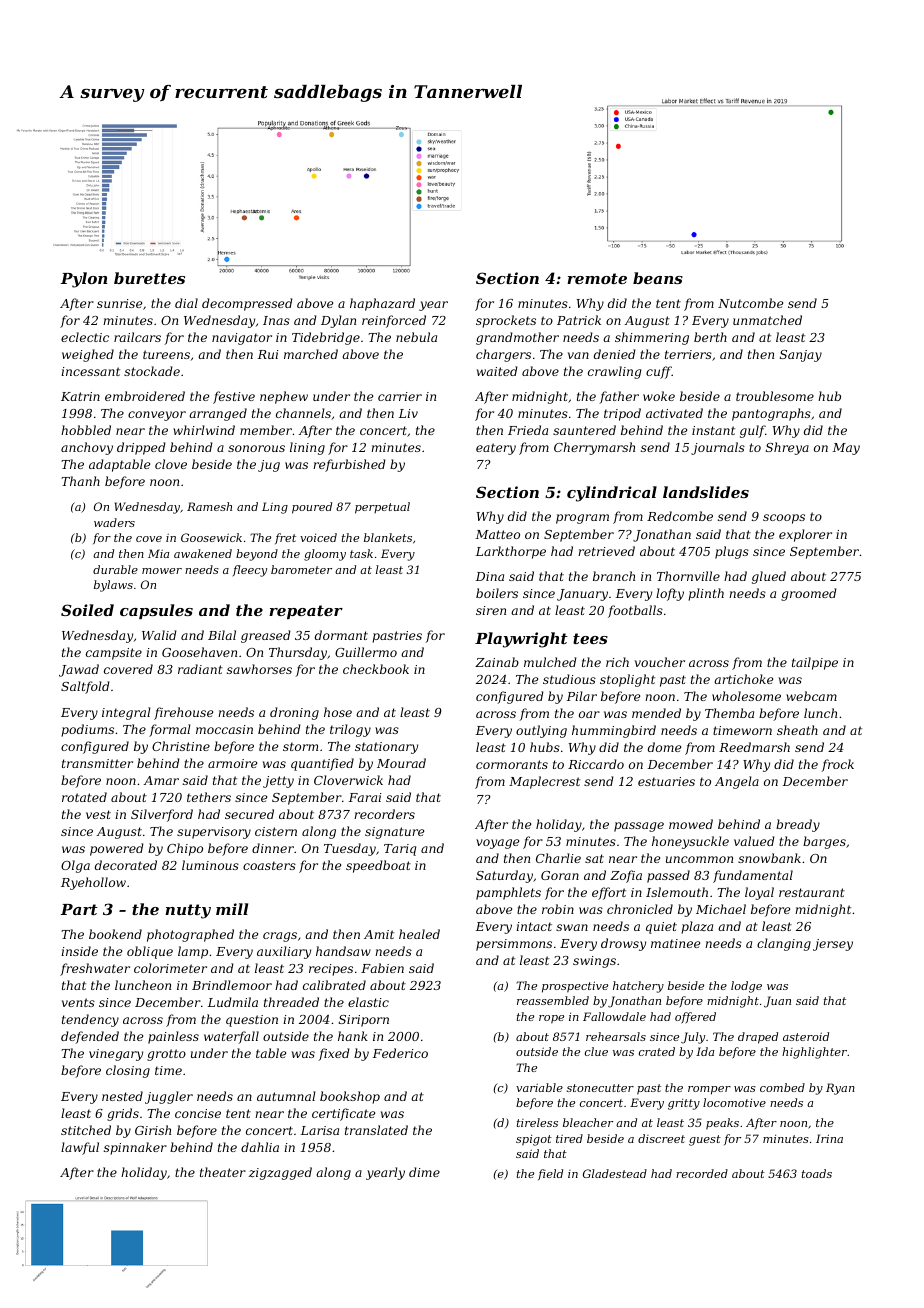 The height and width of the screenshot is (1308, 924). Describe the element at coordinates (78, 1002) in the screenshot. I see `vents` at that location.
